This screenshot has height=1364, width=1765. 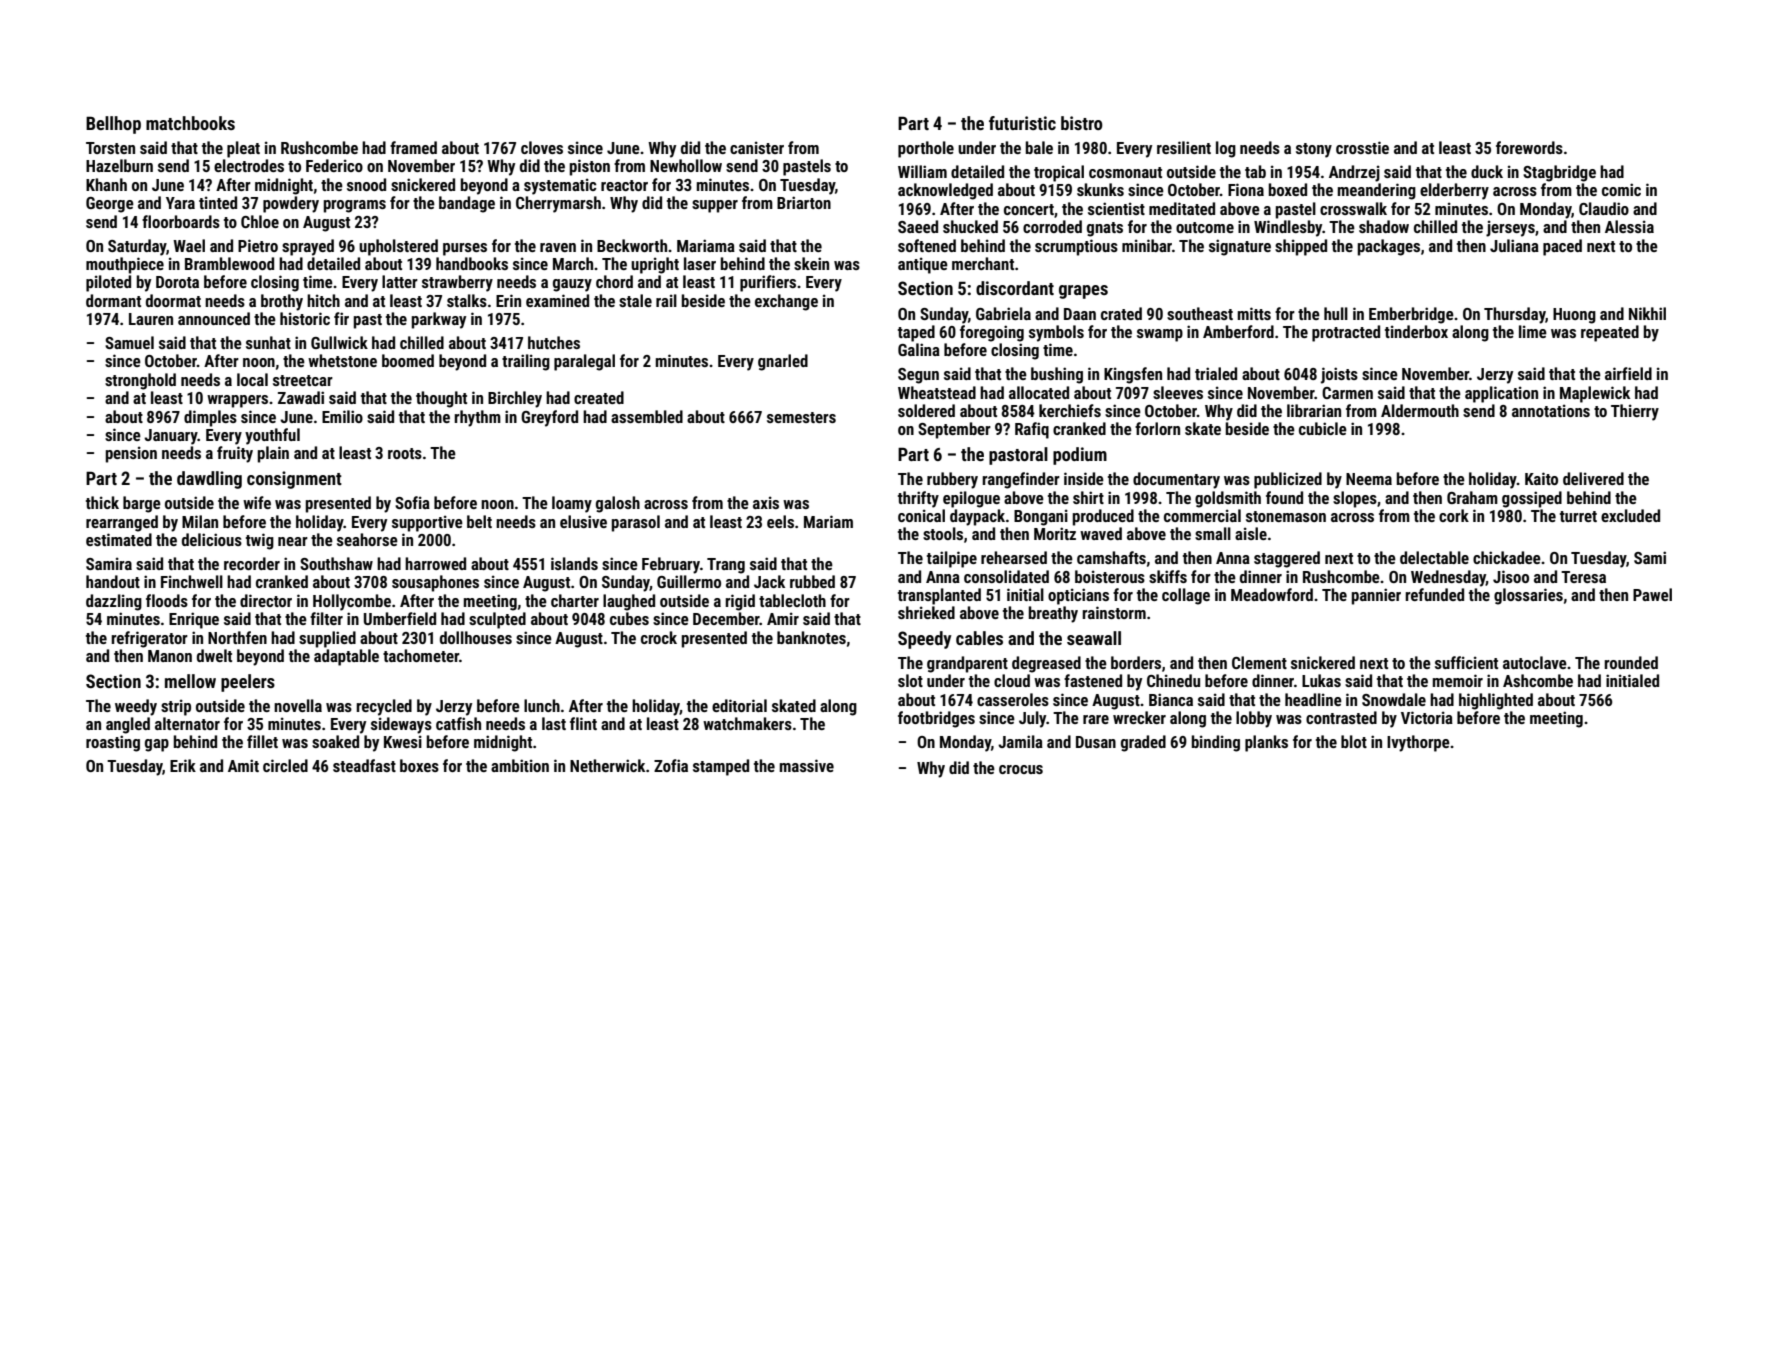 What do you see at coordinates (1094, 638) in the screenshot?
I see `seawall` at bounding box center [1094, 638].
